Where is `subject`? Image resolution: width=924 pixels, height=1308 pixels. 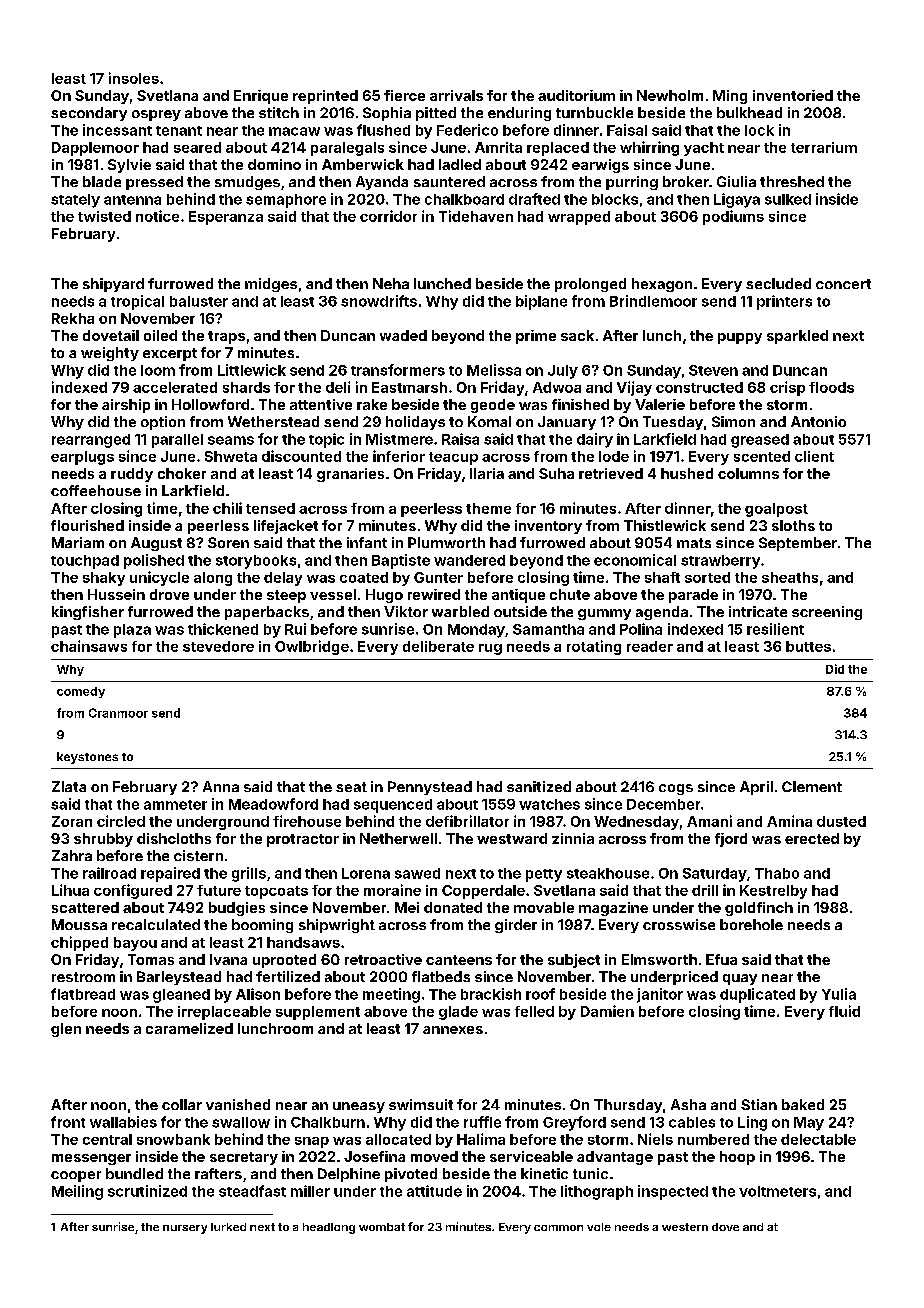 subject is located at coordinates (574, 961).
